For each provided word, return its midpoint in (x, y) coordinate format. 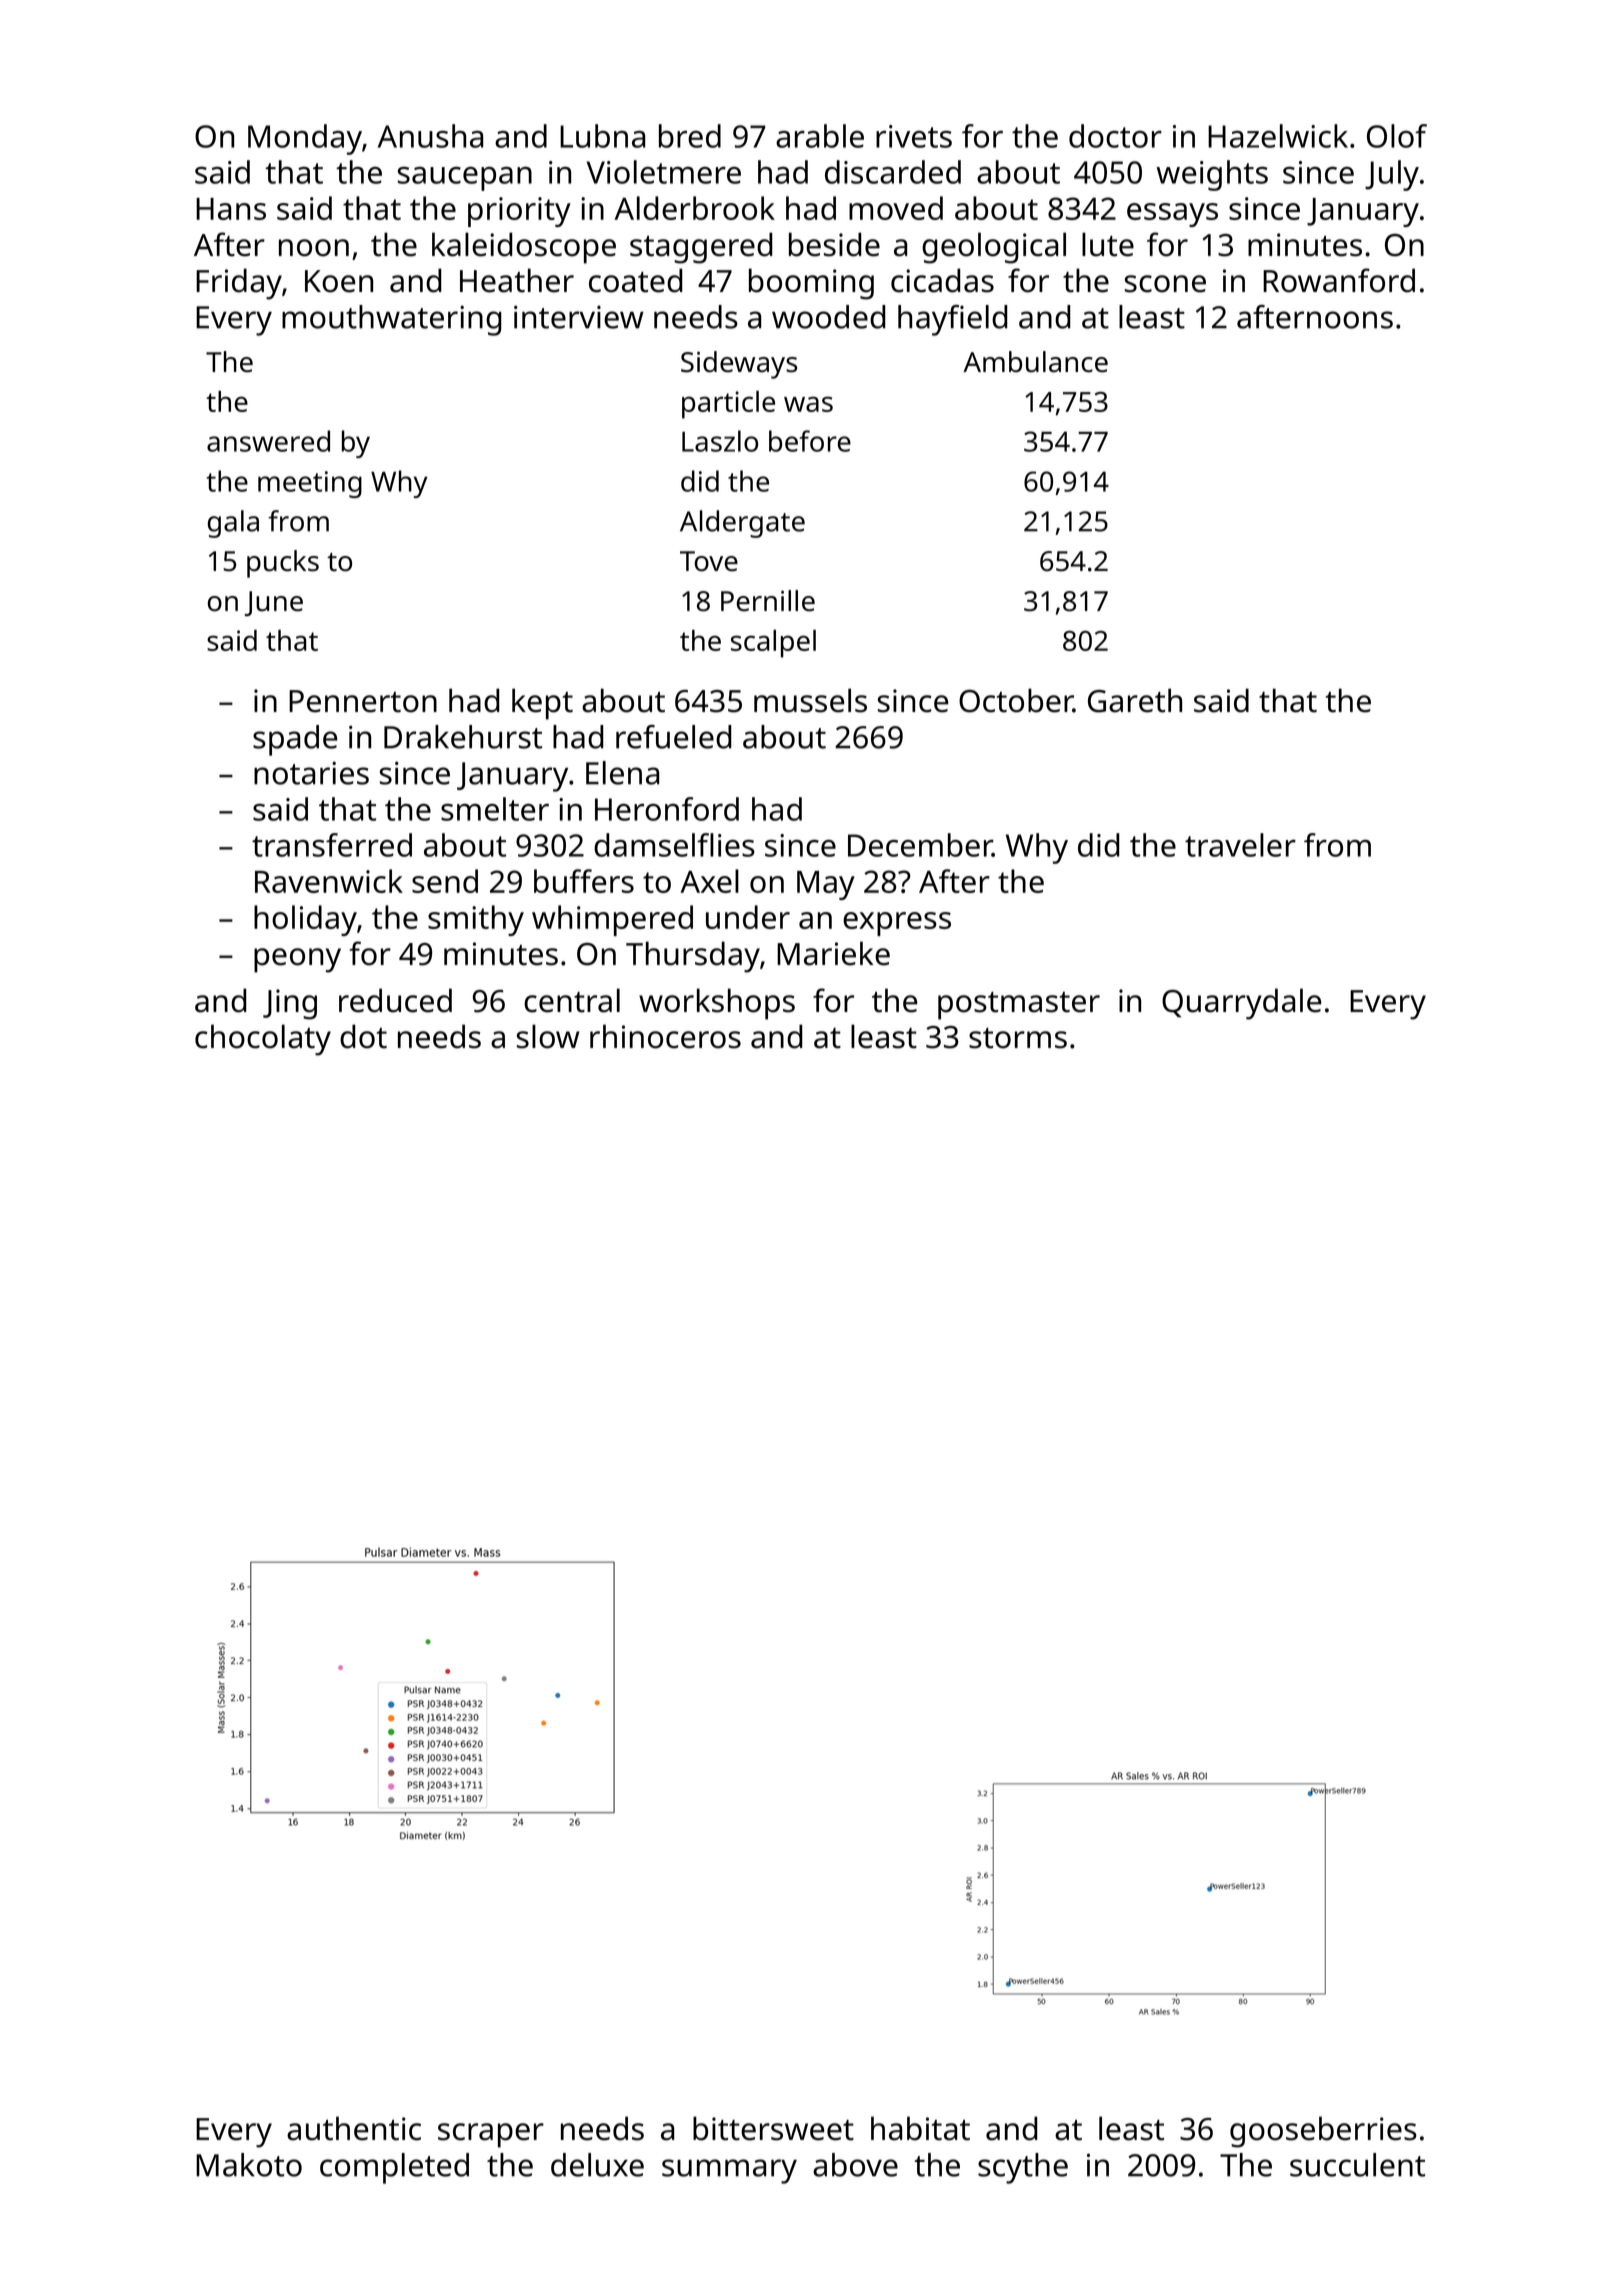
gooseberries (1323, 2132)
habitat (920, 2128)
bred (690, 136)
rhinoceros (665, 1036)
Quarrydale (1241, 1004)
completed (394, 2168)
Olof (1397, 136)
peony (297, 960)
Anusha (430, 136)
